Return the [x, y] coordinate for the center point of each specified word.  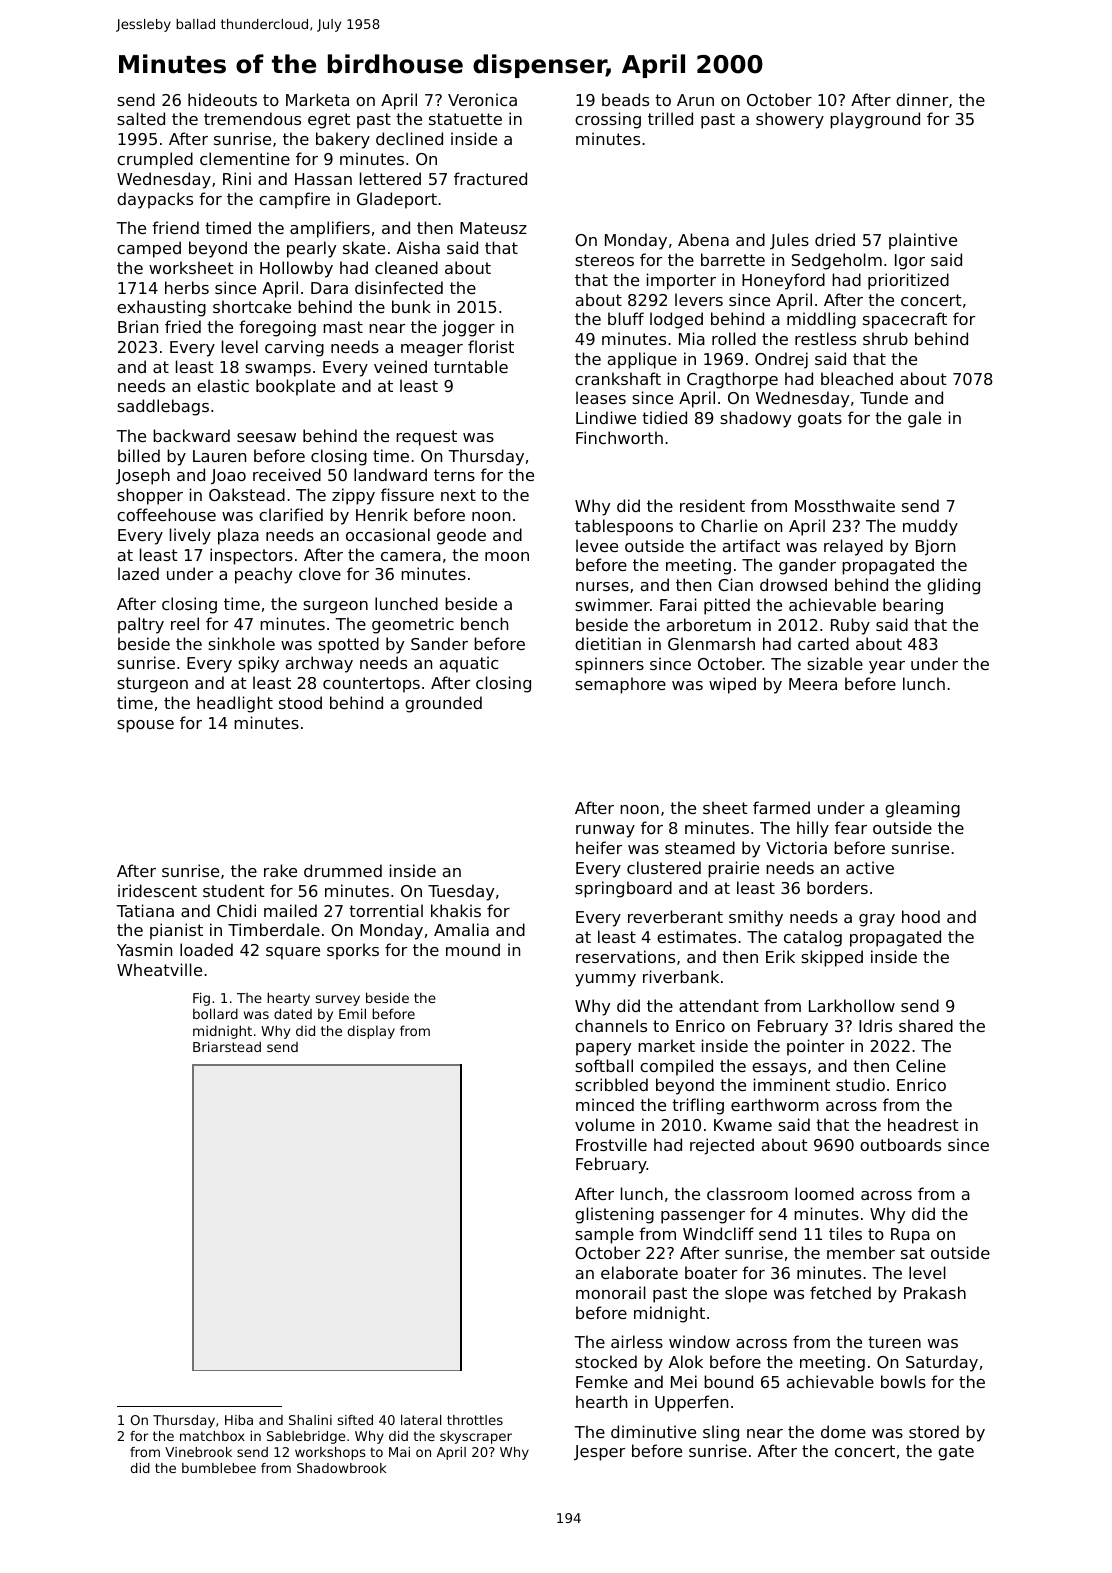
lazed [138, 573]
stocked [606, 1361]
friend [175, 227]
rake [280, 870]
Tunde [884, 397]
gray [877, 920]
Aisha [418, 247]
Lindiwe [606, 417]
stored [934, 1431]
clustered [664, 867]
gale [924, 419]
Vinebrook [198, 1452]
